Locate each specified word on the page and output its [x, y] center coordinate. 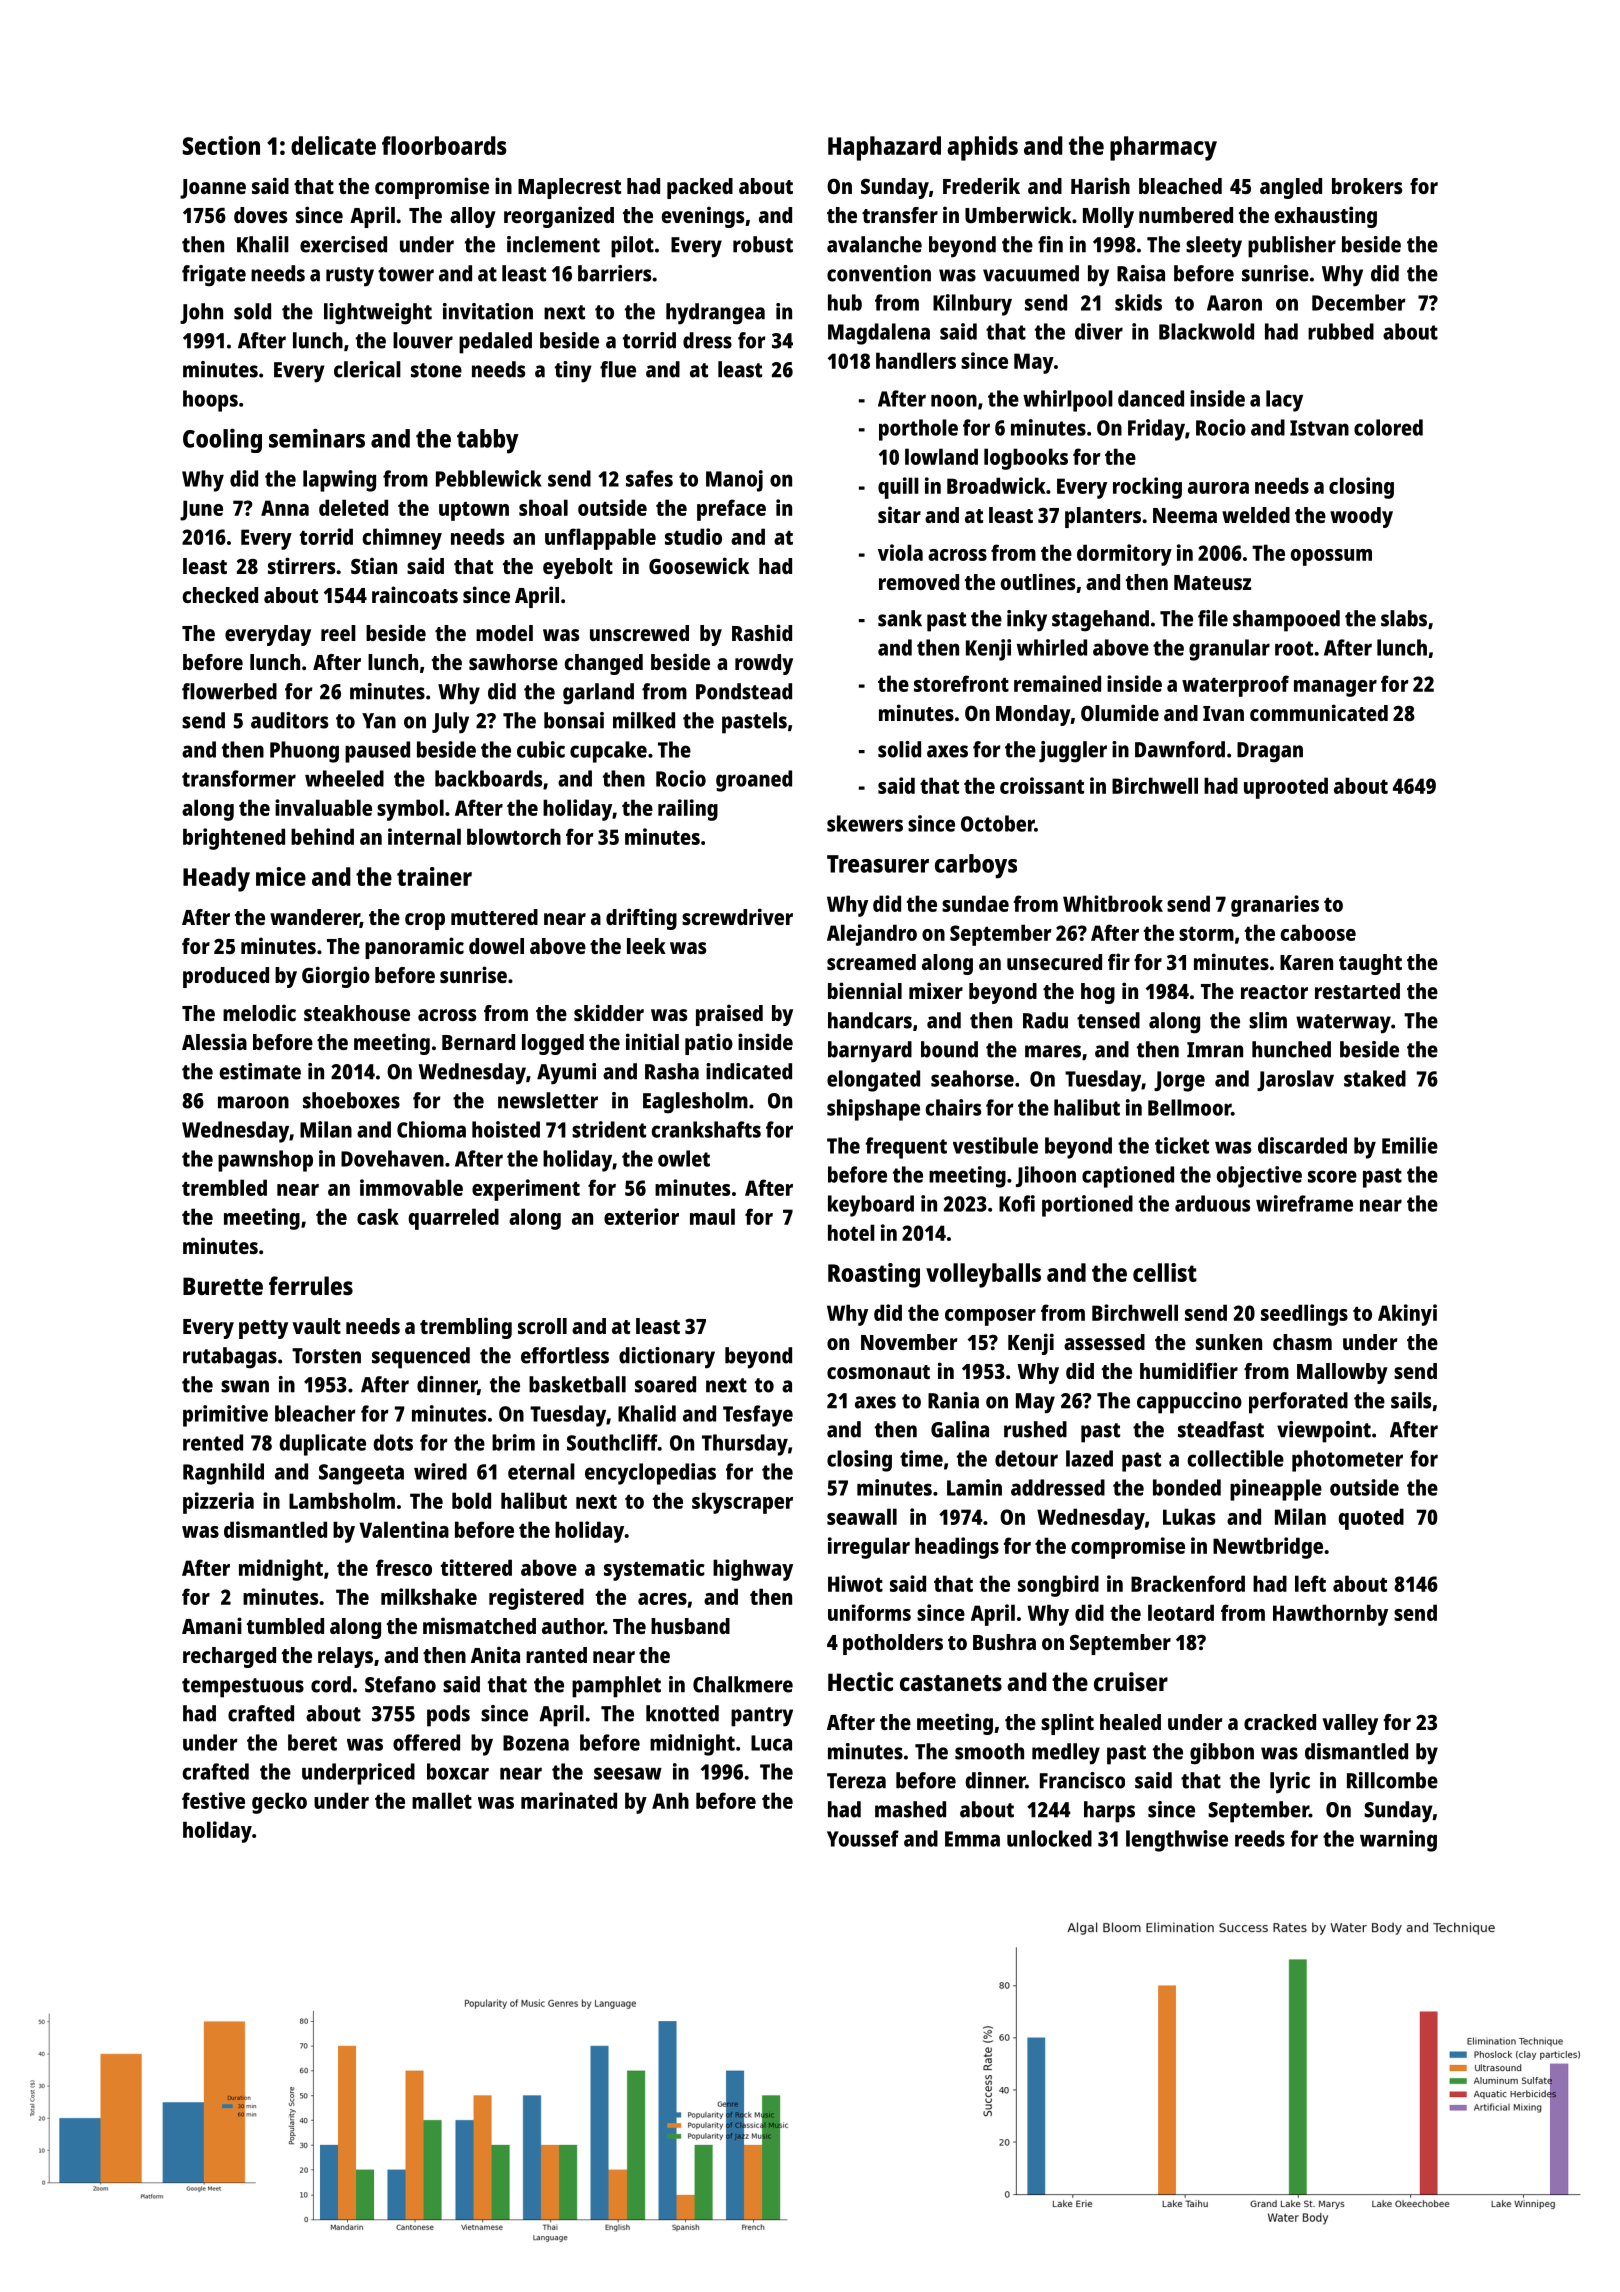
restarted [1357, 991]
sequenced [421, 1358]
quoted [1371, 1519]
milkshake [429, 1596]
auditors [289, 720]
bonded [1187, 1487]
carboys [976, 866]
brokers [1367, 186]
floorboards [444, 145]
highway [753, 1570]
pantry [762, 1717]
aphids [982, 148]
